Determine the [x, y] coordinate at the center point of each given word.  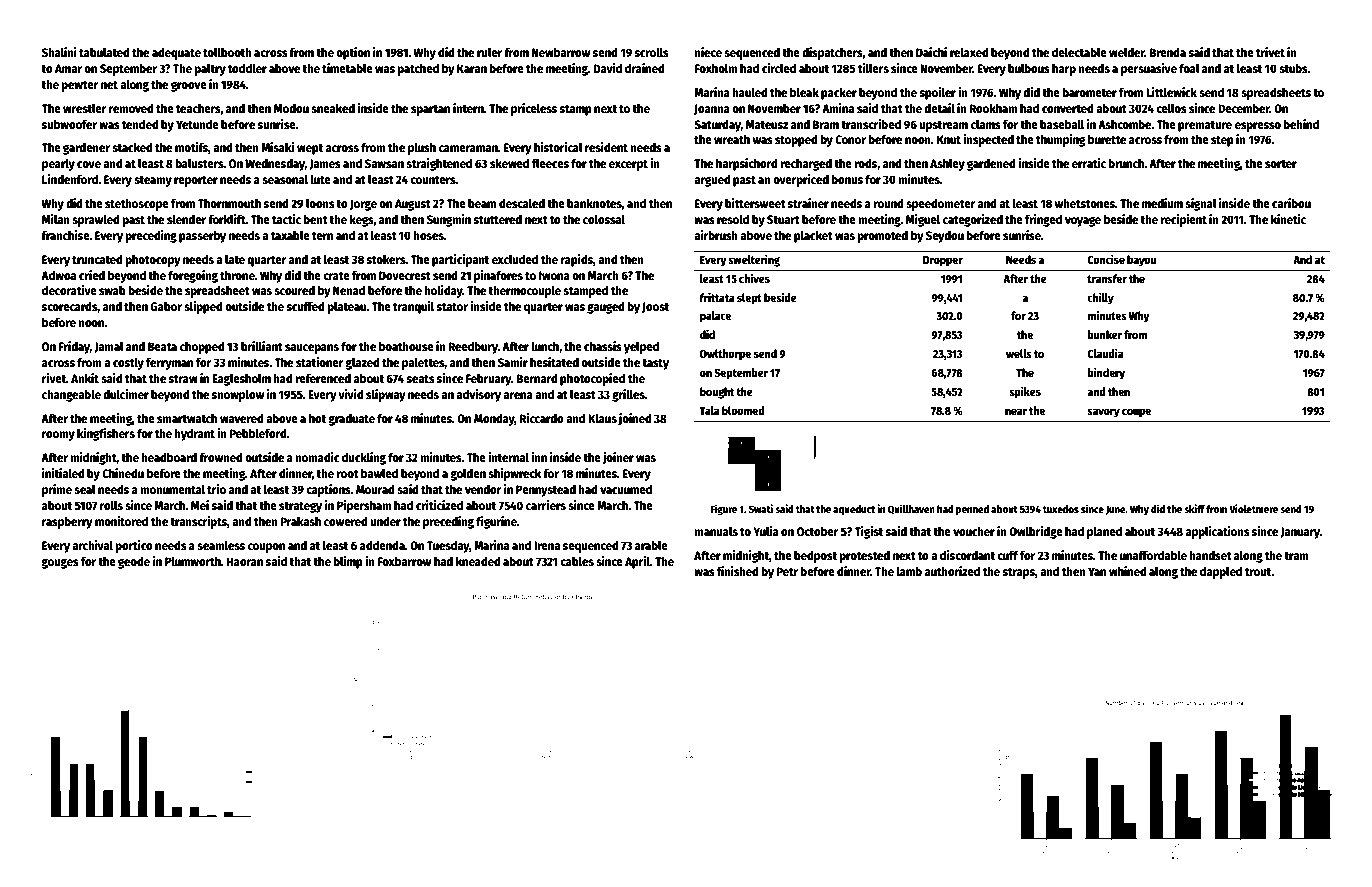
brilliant [262, 346]
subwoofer [69, 124]
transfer [1107, 278]
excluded [515, 259]
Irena [547, 545]
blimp [348, 562]
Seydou [945, 237]
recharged [806, 165]
